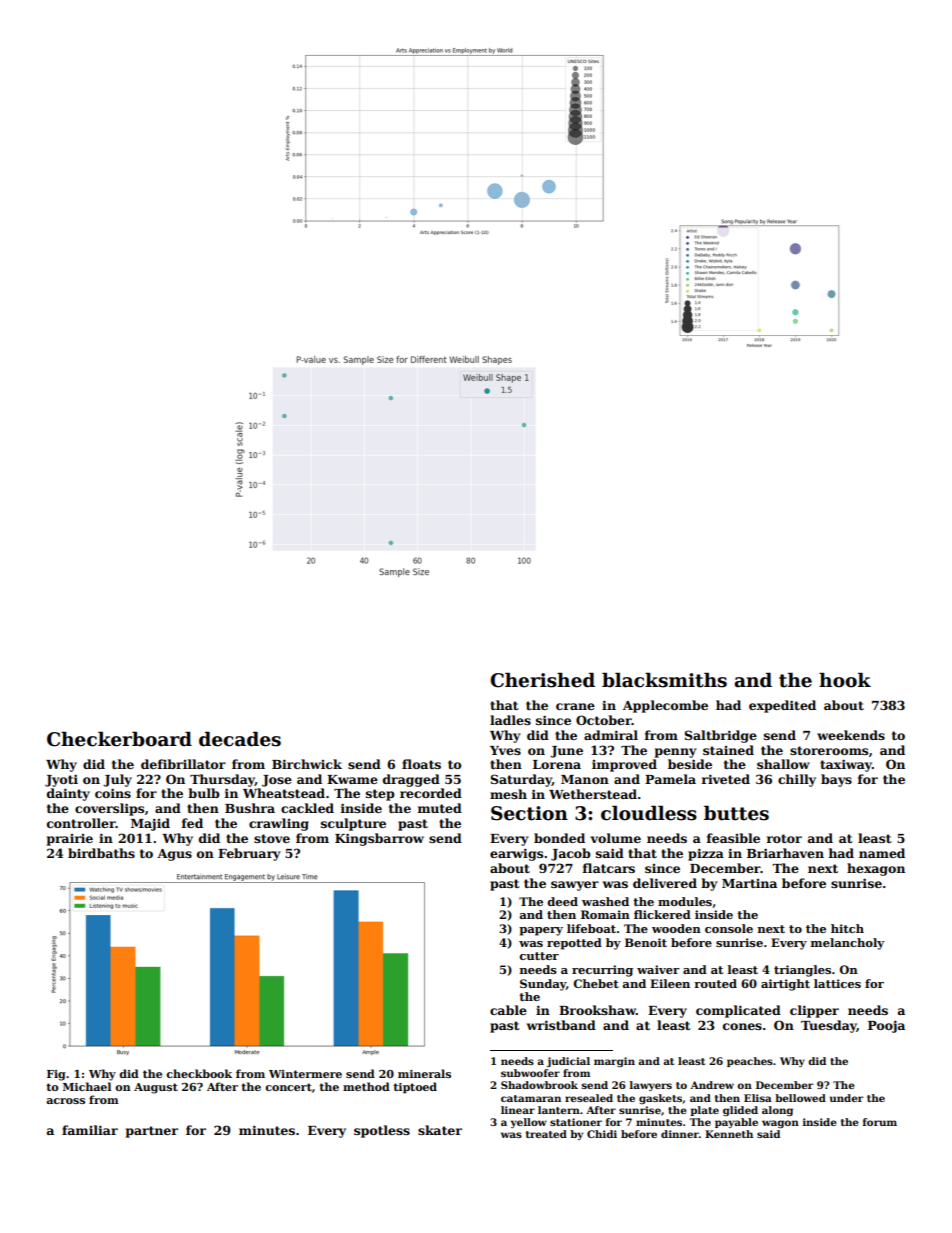 This screenshot has height=1233, width=952. Describe the element at coordinates (542, 680) in the screenshot. I see `Cherished` at that location.
